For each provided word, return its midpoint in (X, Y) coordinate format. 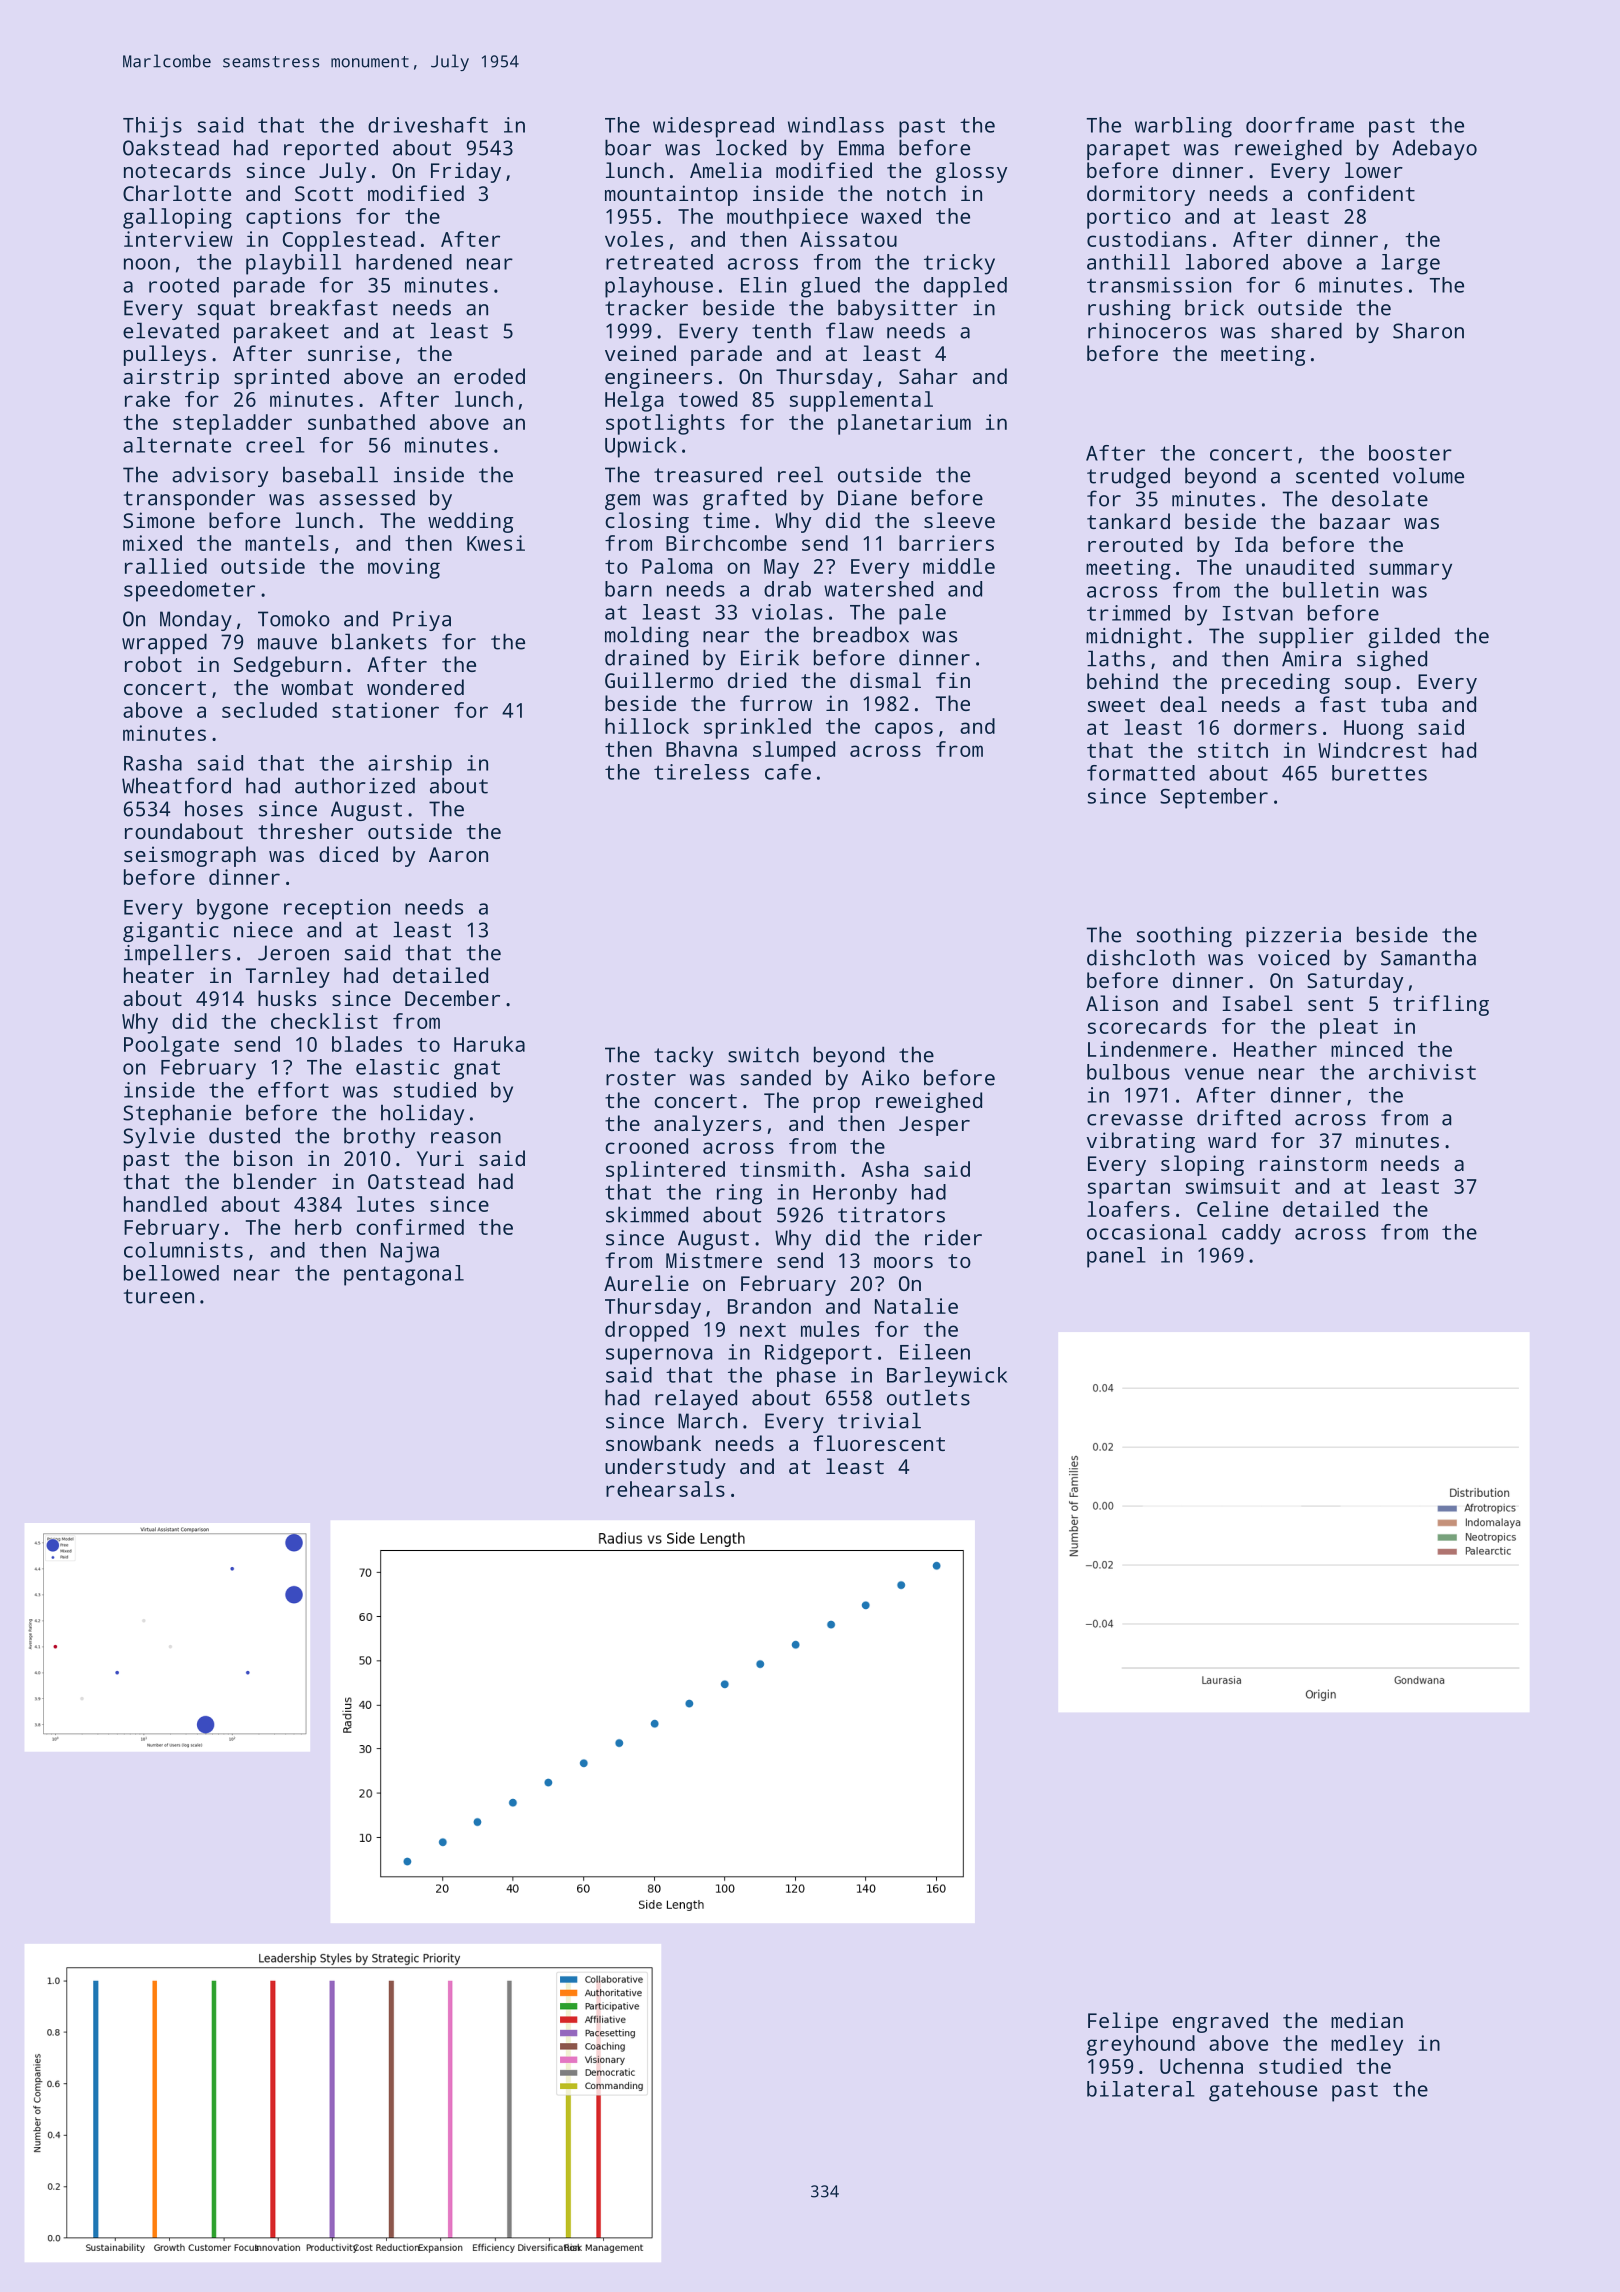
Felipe (1123, 2022)
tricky (959, 264)
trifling (1441, 1005)
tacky (683, 1056)
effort (293, 1090)
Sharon (1428, 330)
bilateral (1141, 2089)
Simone (159, 520)
